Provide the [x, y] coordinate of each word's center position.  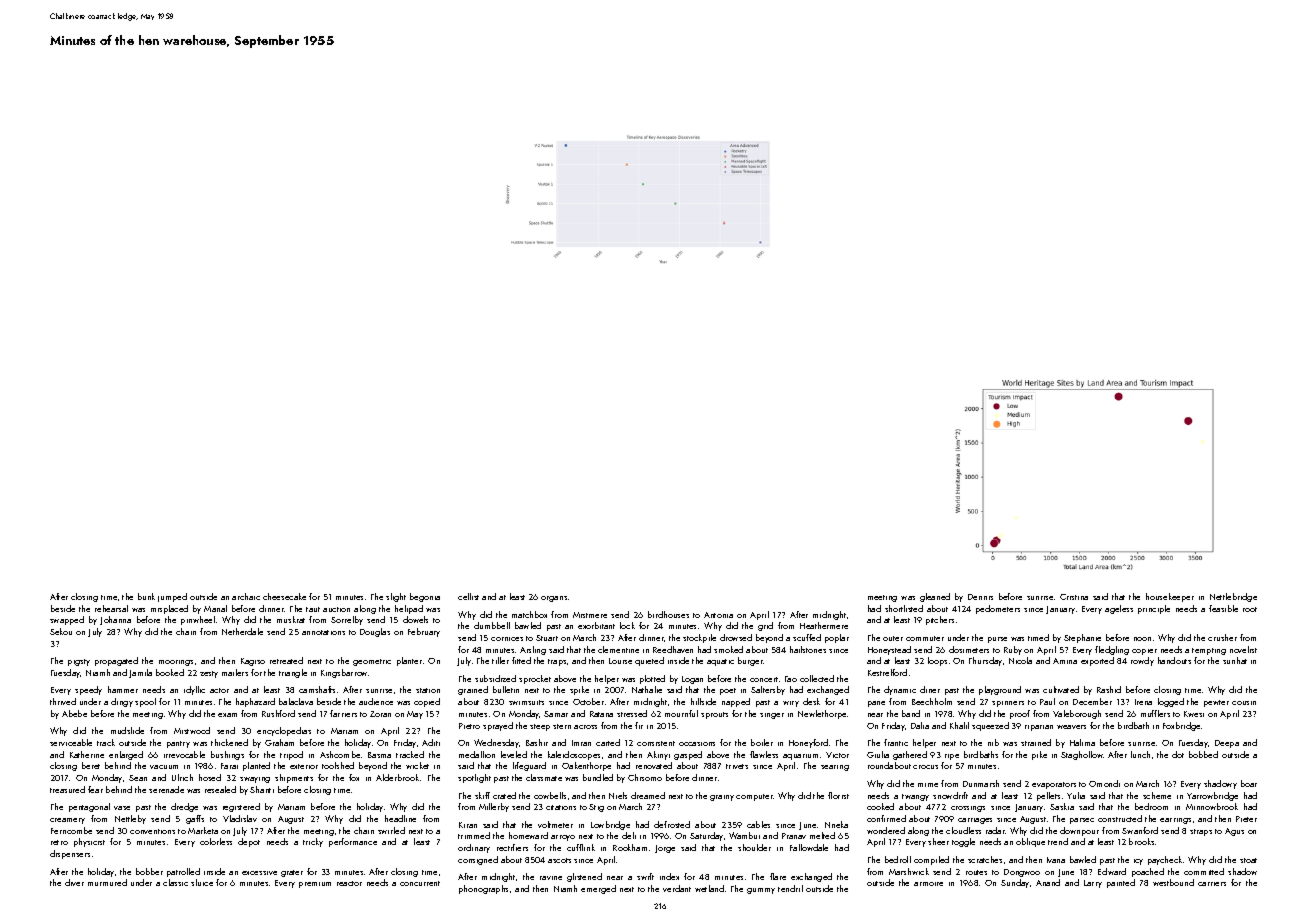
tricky [313, 842]
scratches [985, 859]
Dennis [980, 597]
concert [764, 679]
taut [313, 609]
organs [554, 599]
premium [315, 885]
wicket [417, 765]
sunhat [1235, 660]
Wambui [744, 835]
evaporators [1054, 785]
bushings [227, 755]
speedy [88, 690]
